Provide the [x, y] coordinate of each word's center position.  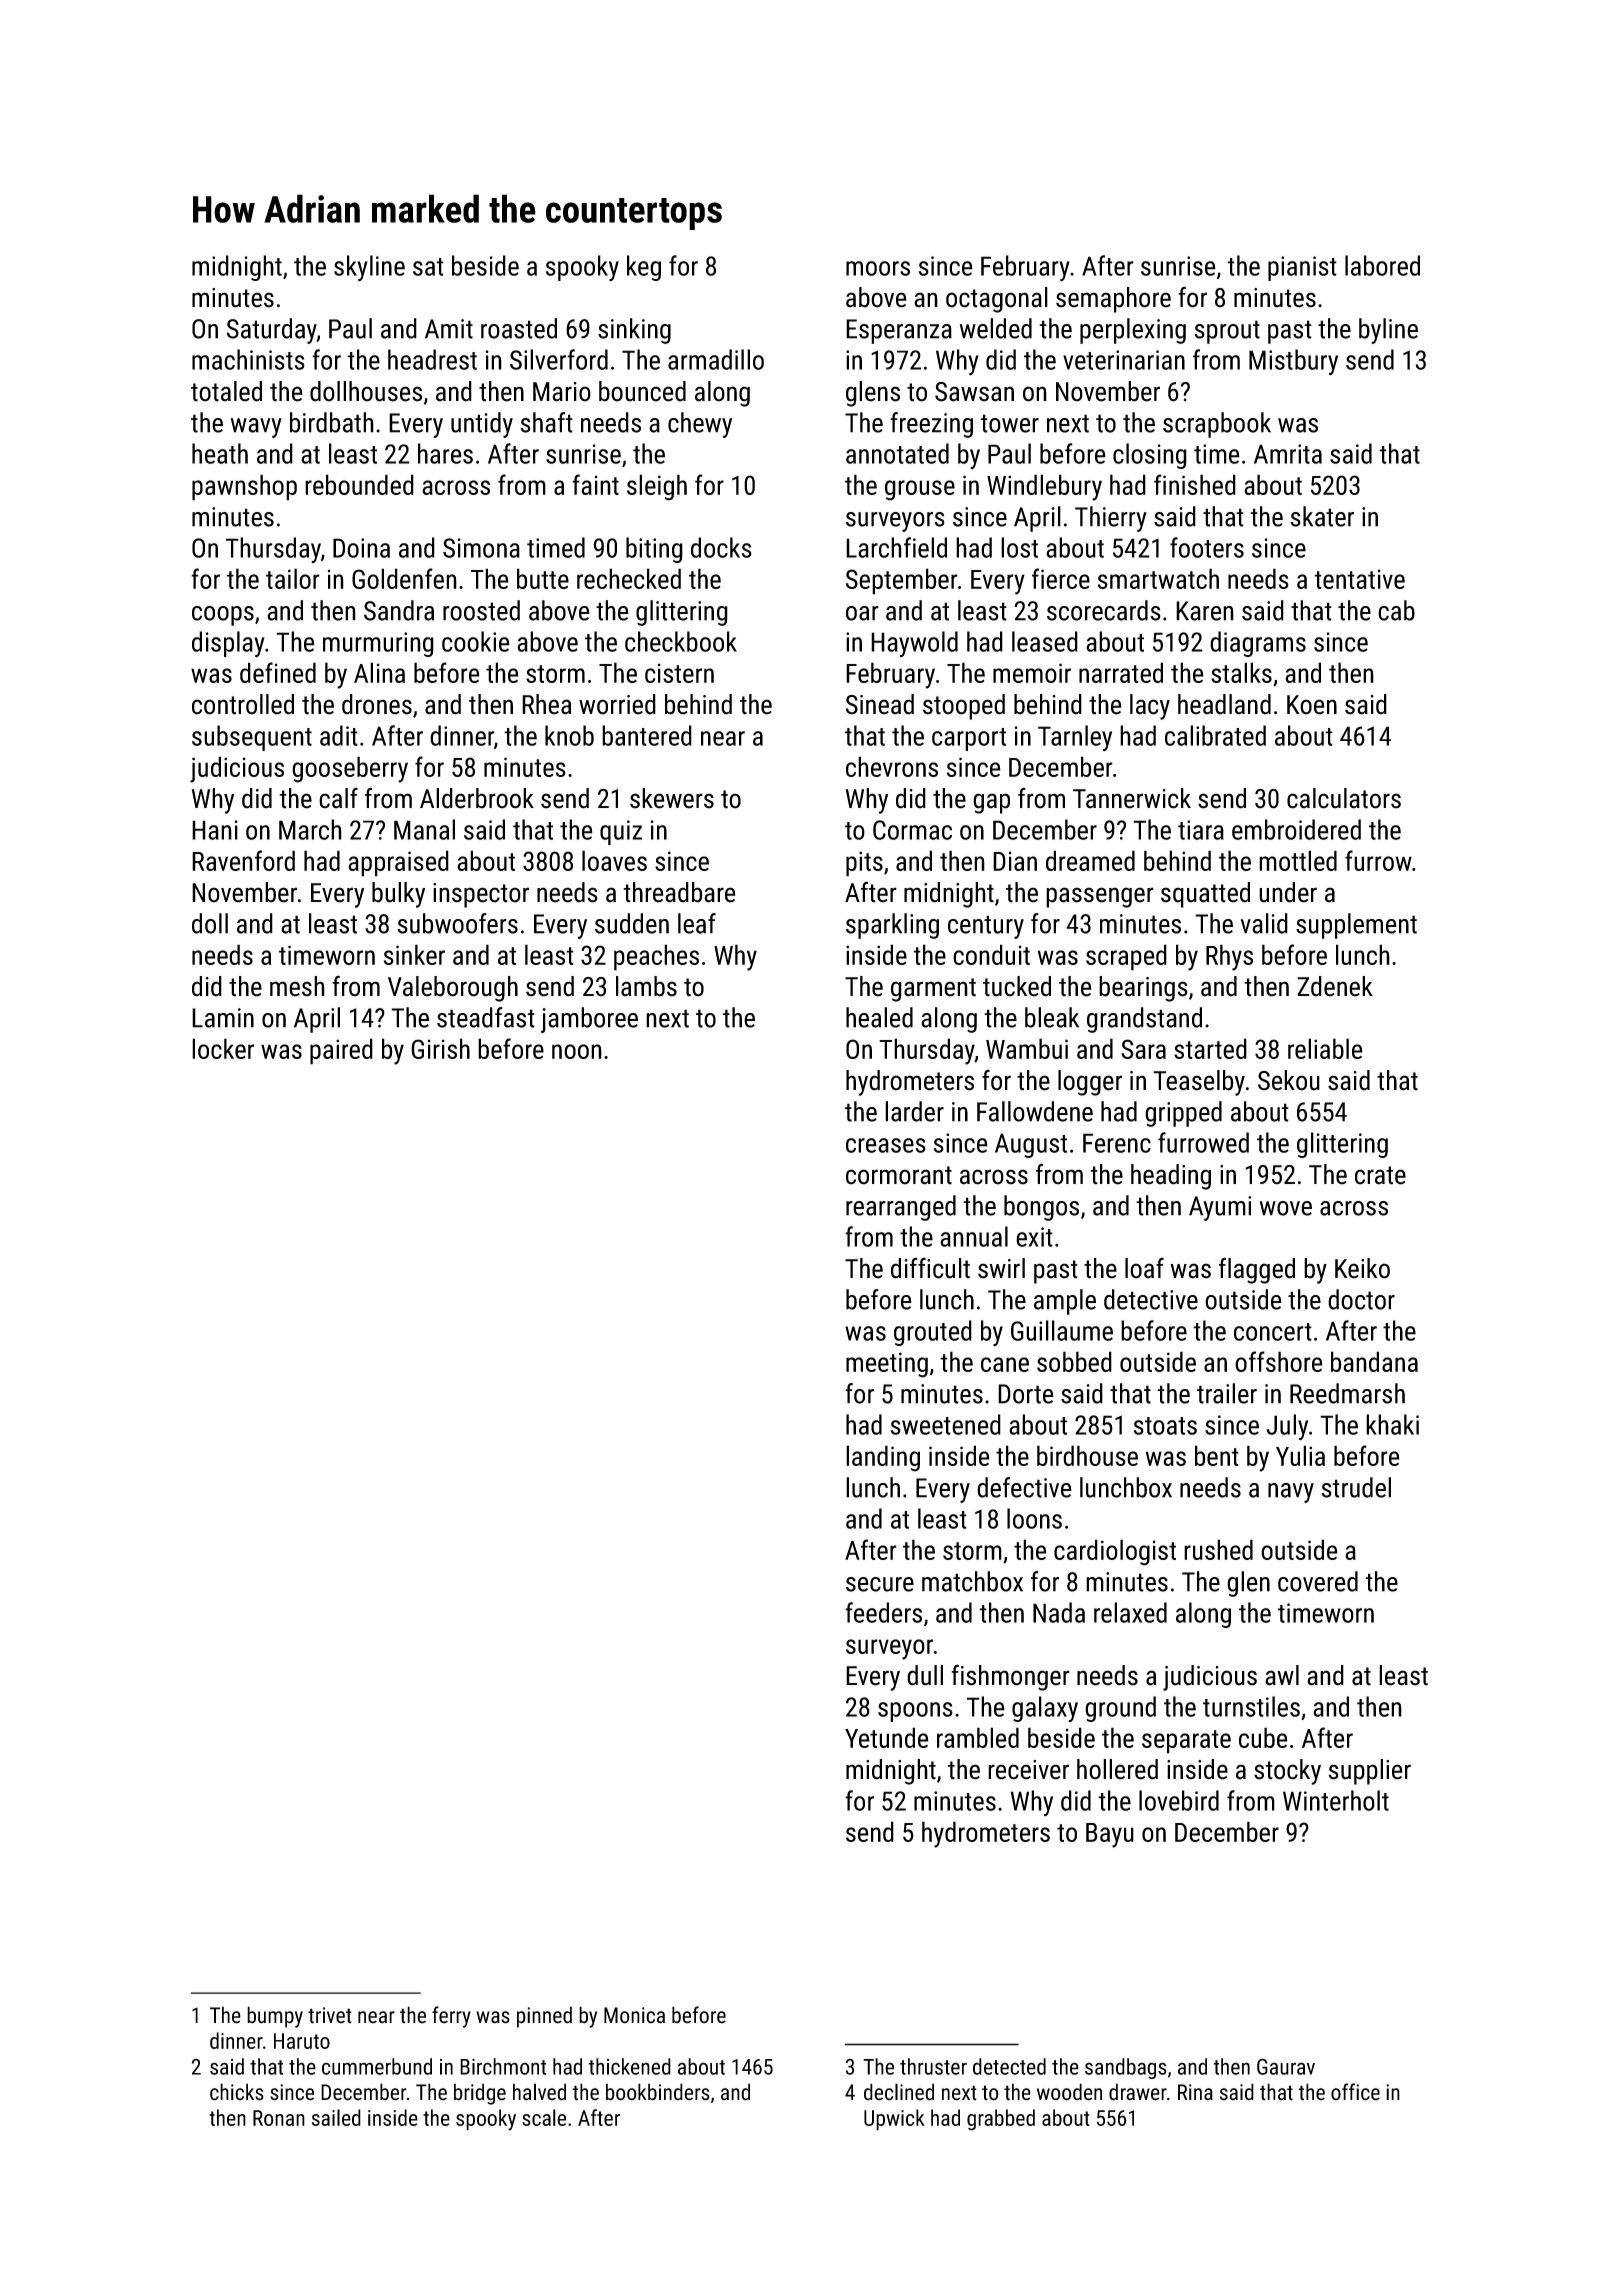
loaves [614, 860]
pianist [1302, 268]
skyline [369, 268]
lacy [1150, 707]
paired [341, 1051]
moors [878, 268]
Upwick [894, 2120]
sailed [336, 2117]
